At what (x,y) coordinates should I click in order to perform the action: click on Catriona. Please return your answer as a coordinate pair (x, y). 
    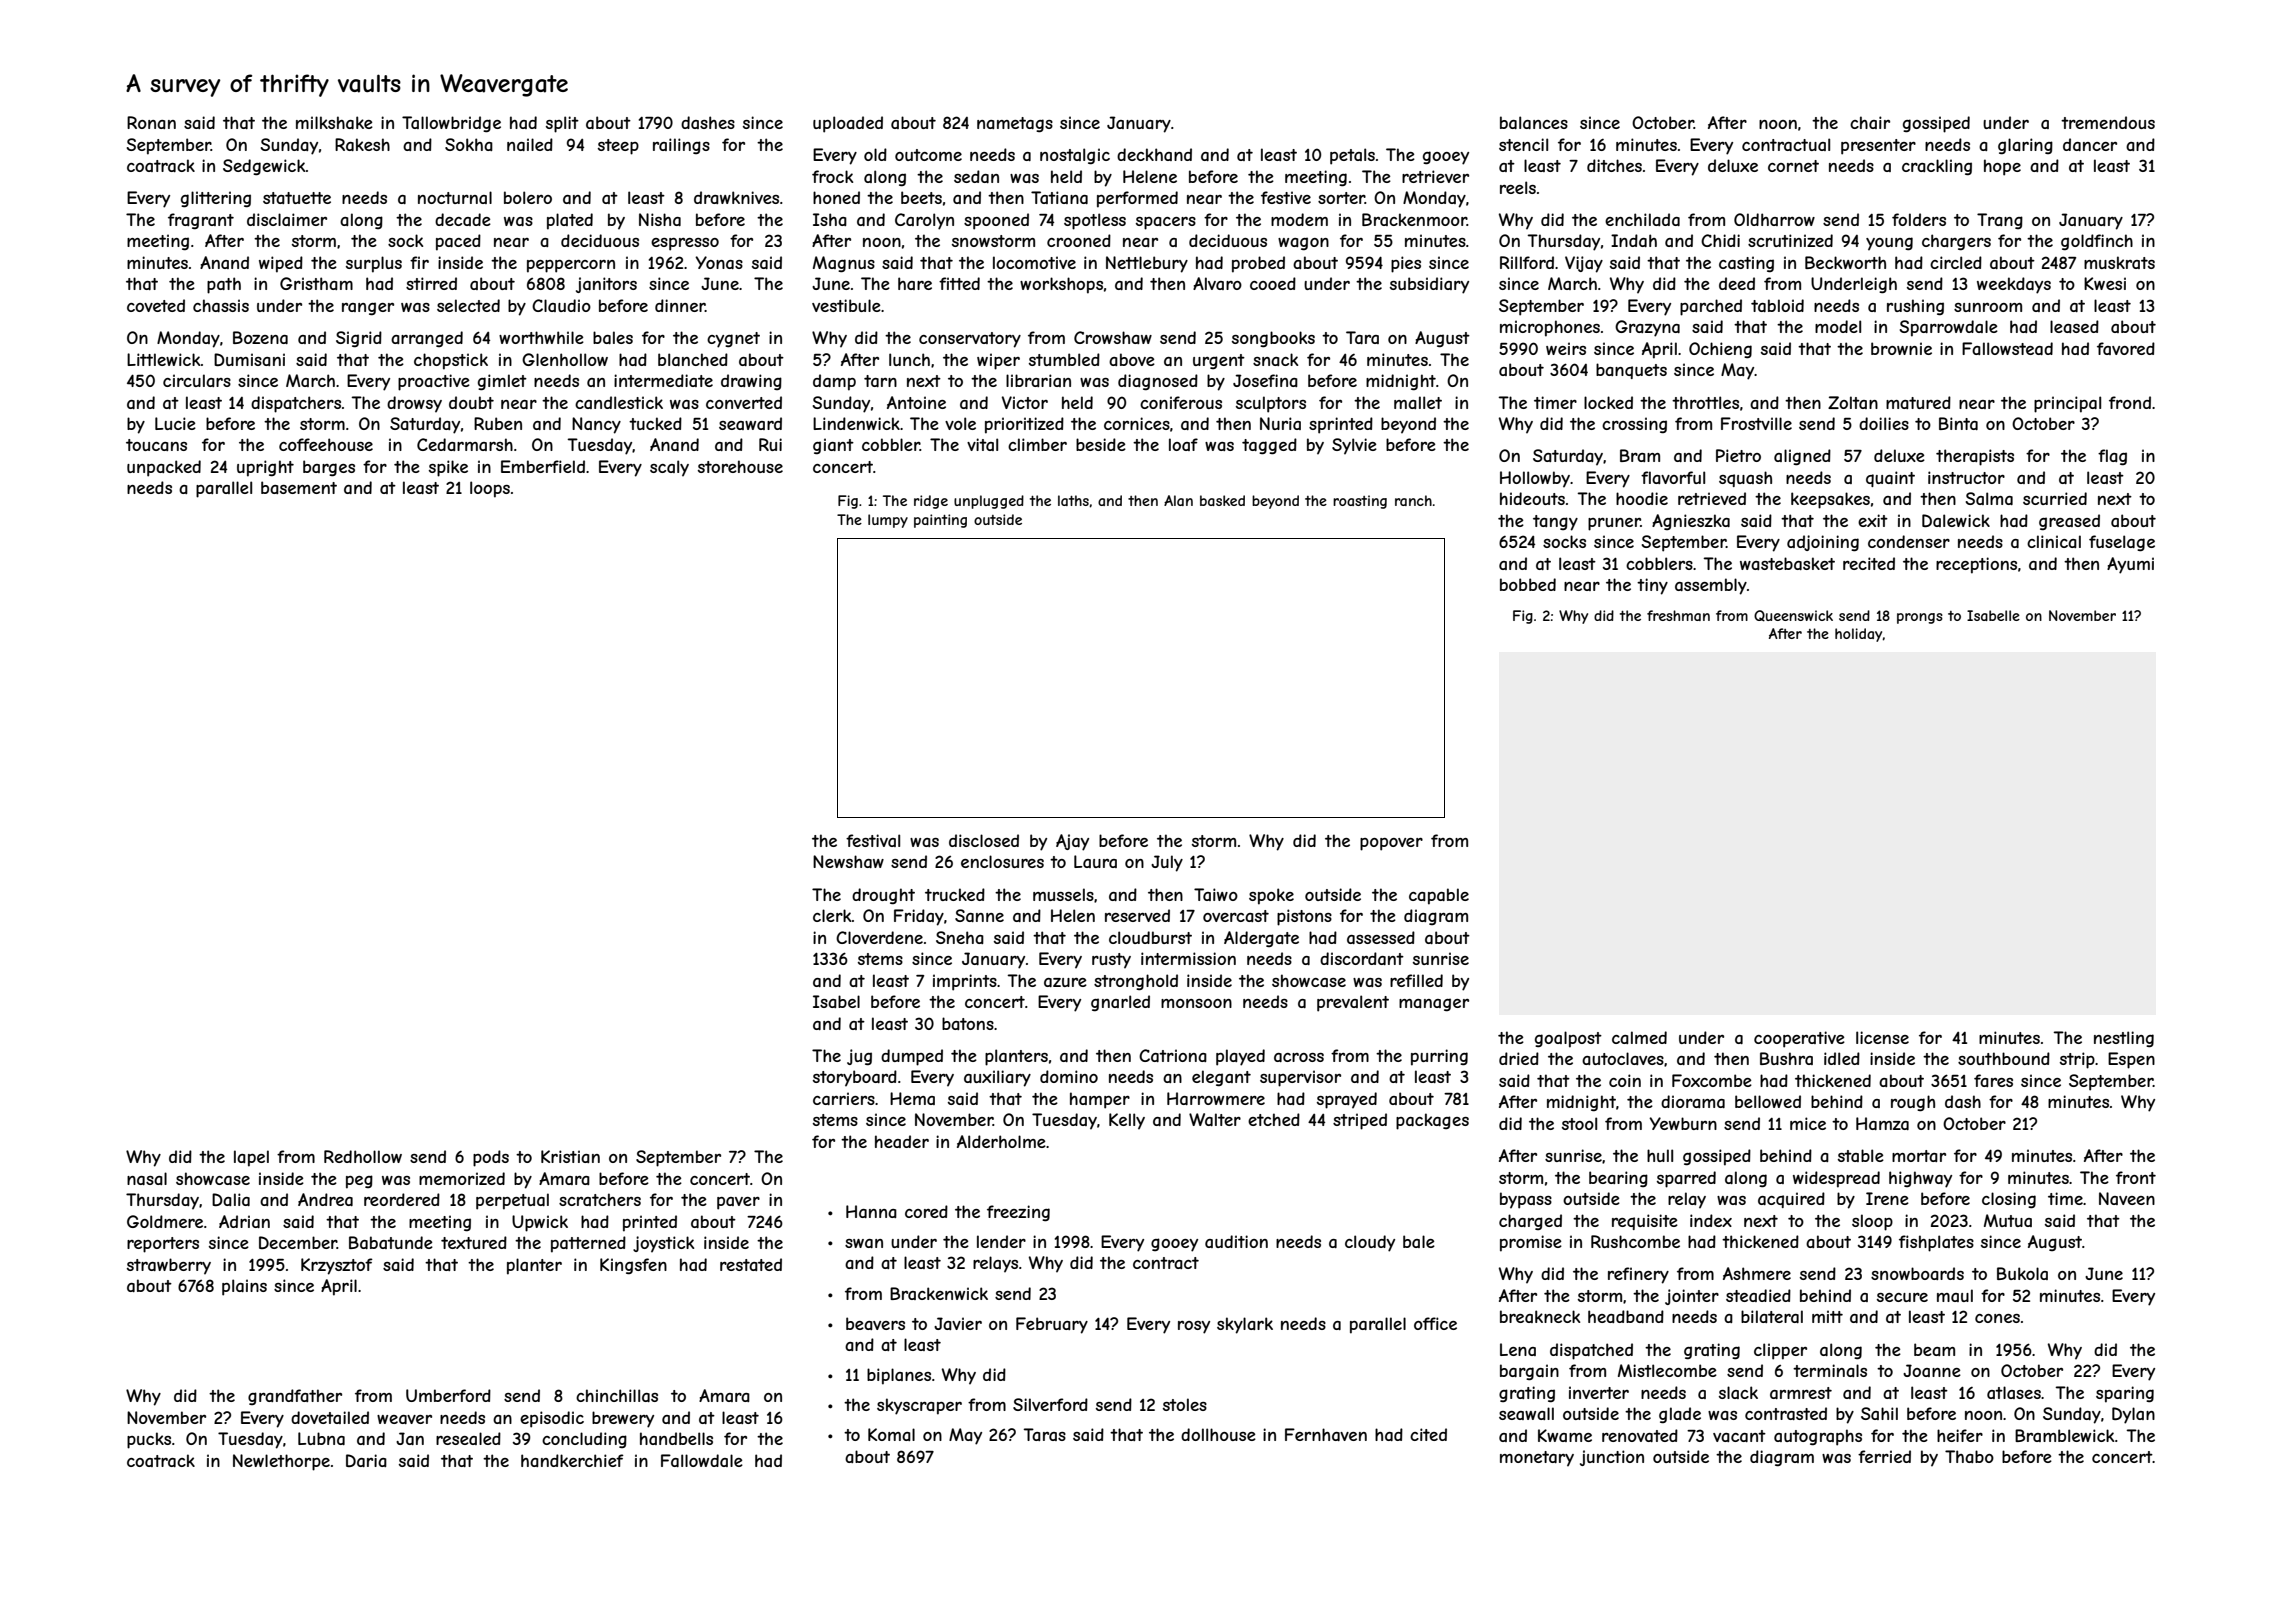
    Looking at the image, I should click on (1173, 1055).
